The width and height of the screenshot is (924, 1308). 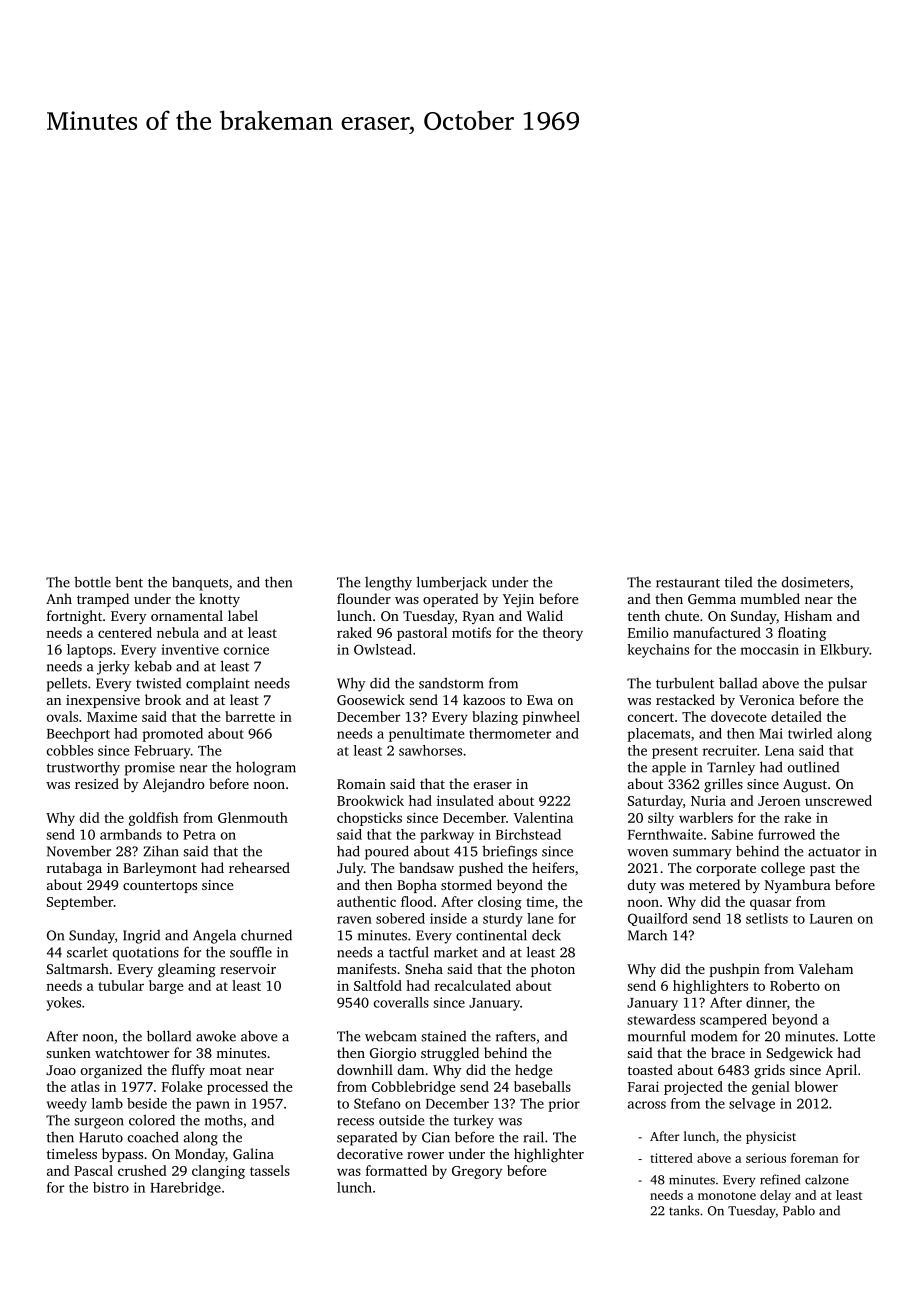 I want to click on crushed, so click(x=142, y=1170).
